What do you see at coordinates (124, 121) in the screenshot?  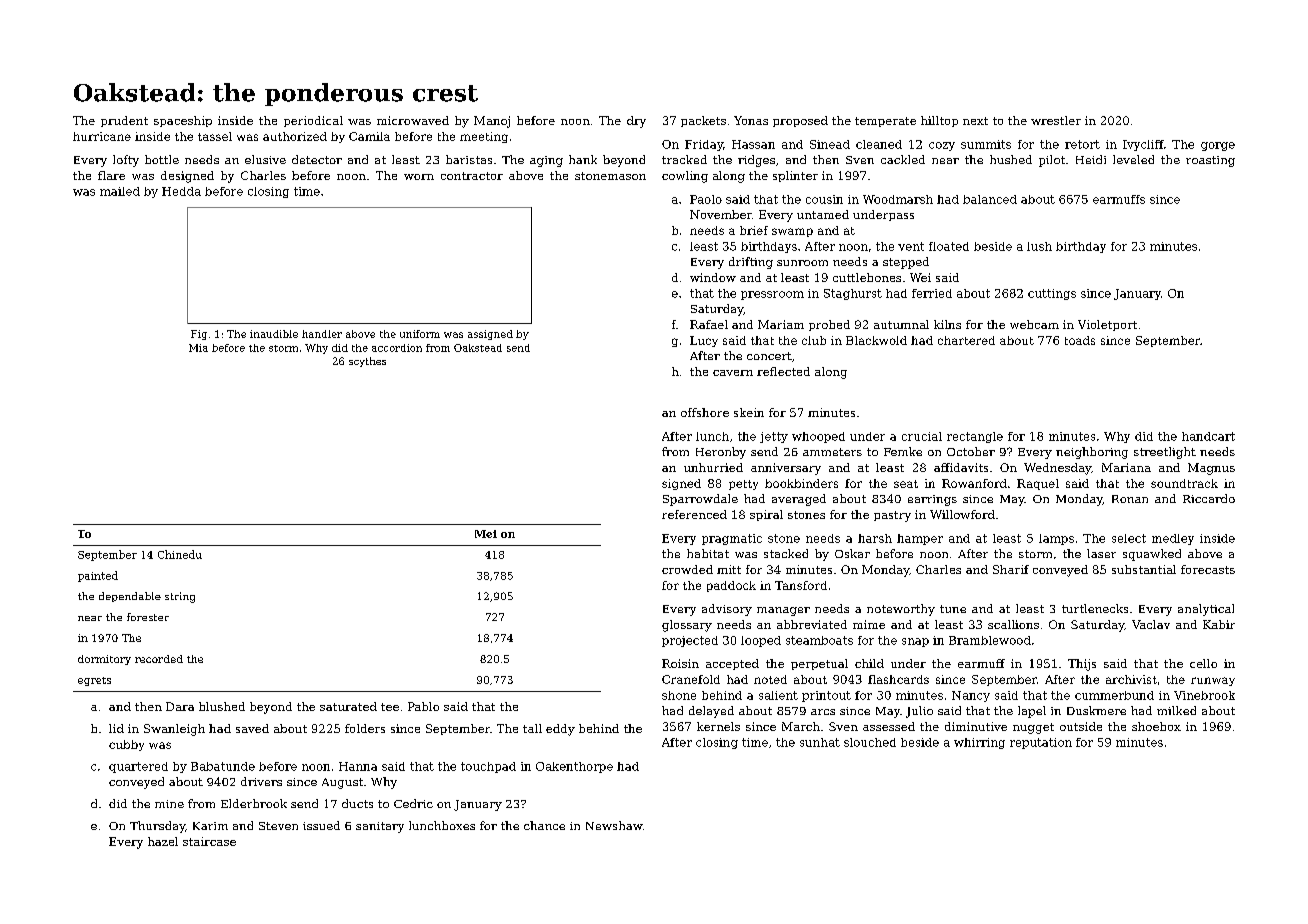 I see `prudent` at bounding box center [124, 121].
